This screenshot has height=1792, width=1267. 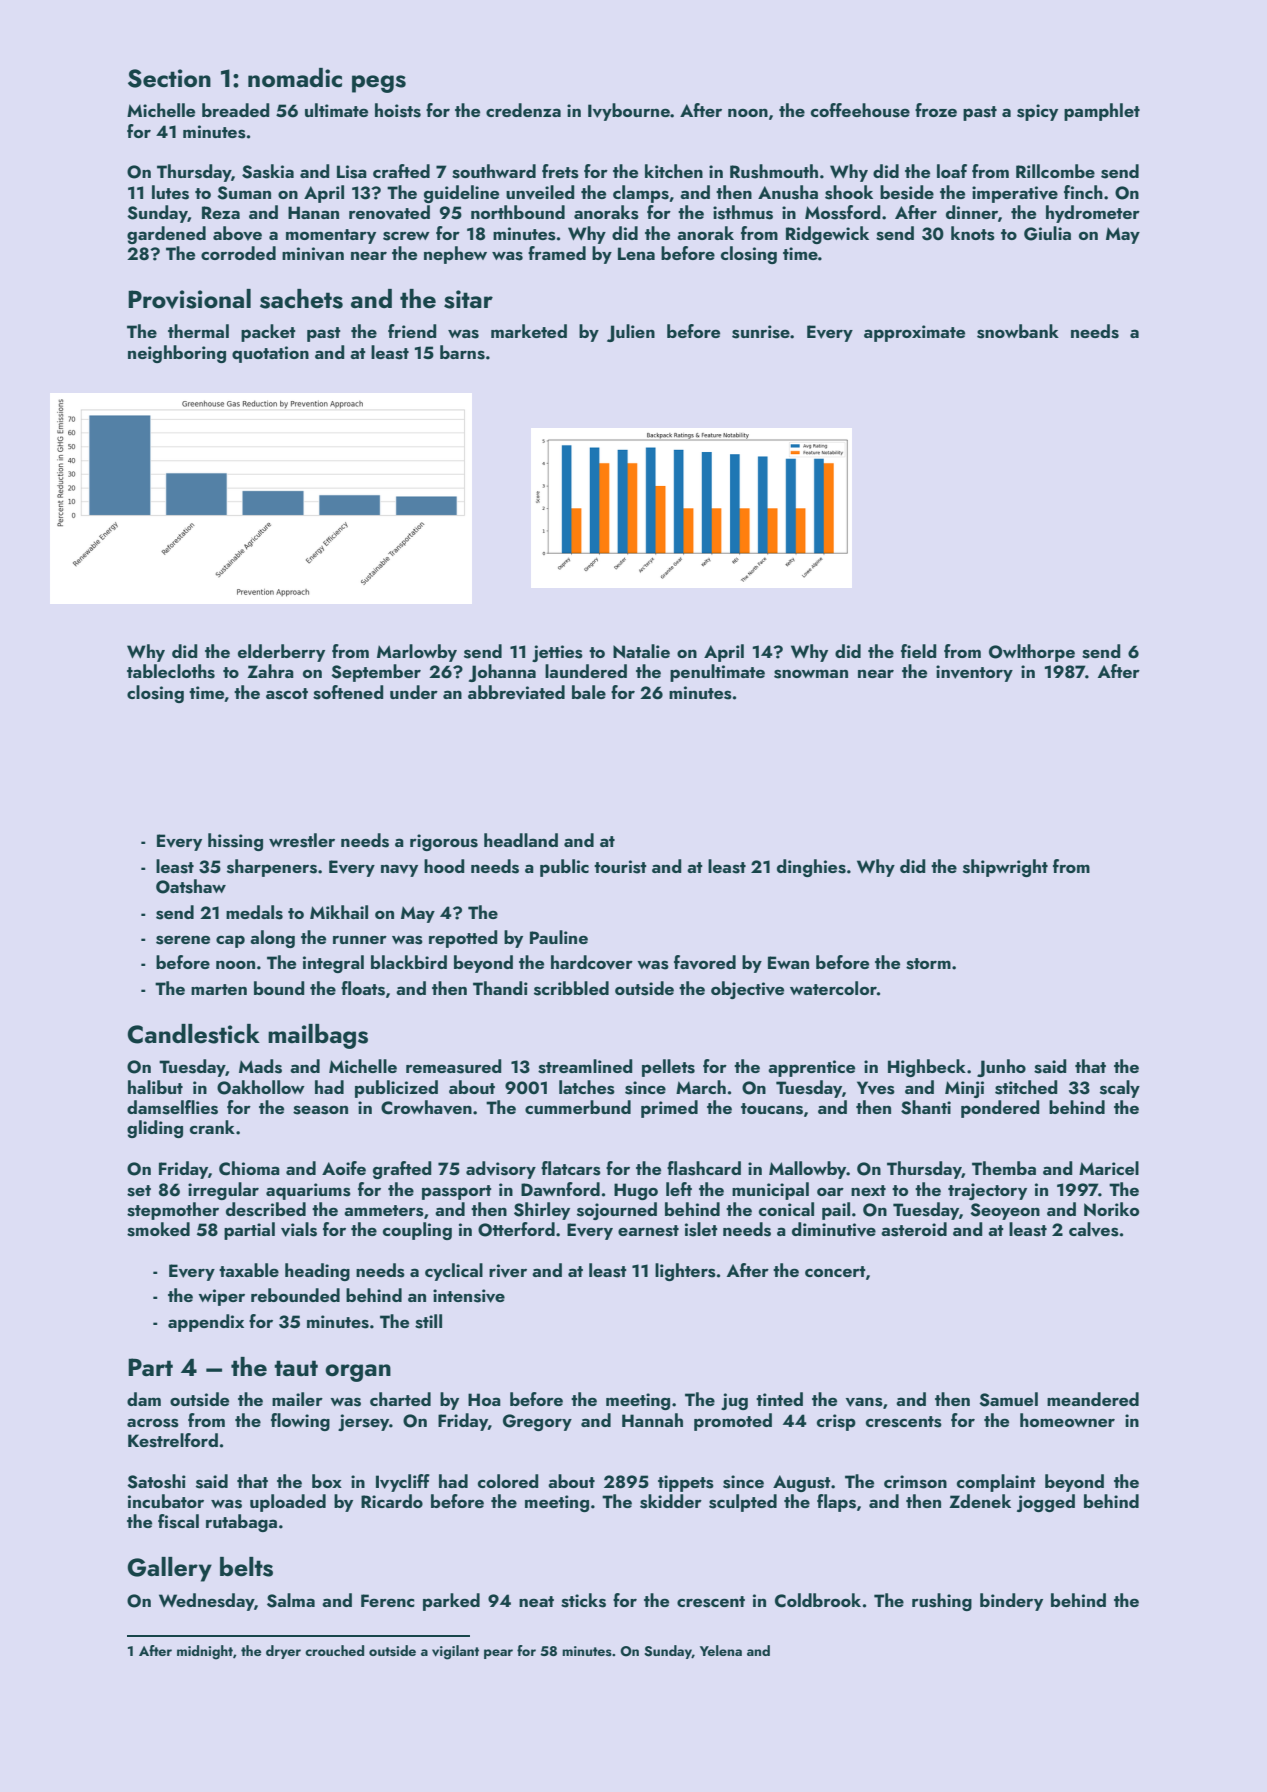 I want to click on credenza, so click(x=523, y=110).
